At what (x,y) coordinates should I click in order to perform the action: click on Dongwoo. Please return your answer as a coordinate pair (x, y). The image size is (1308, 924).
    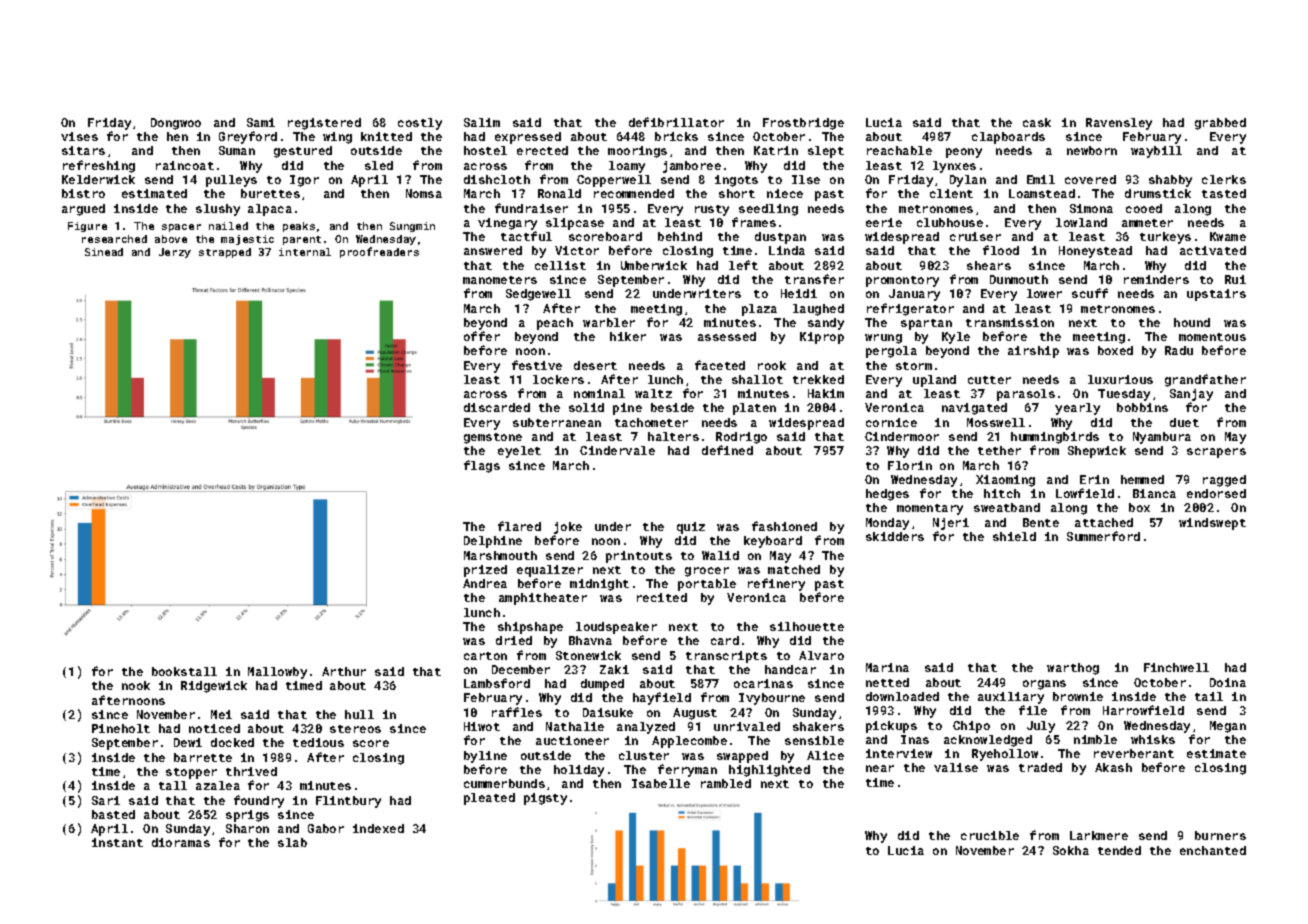
    Looking at the image, I should click on (176, 124).
